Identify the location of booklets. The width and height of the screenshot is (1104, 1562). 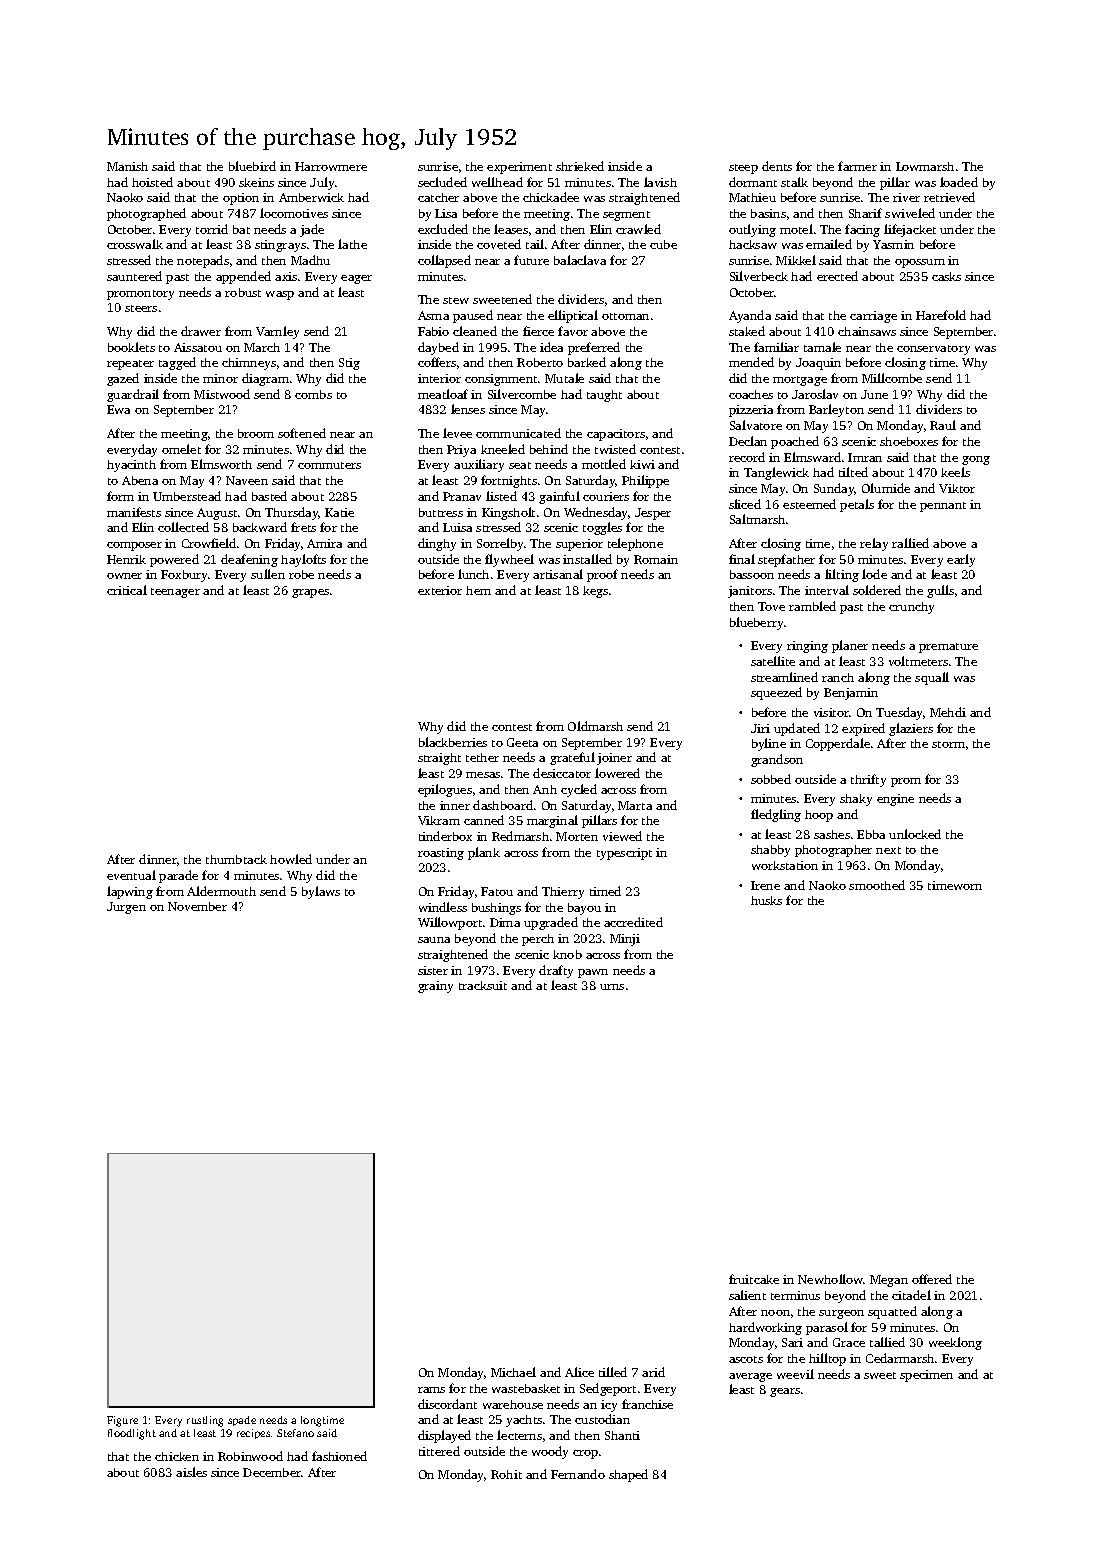
(131, 347).
